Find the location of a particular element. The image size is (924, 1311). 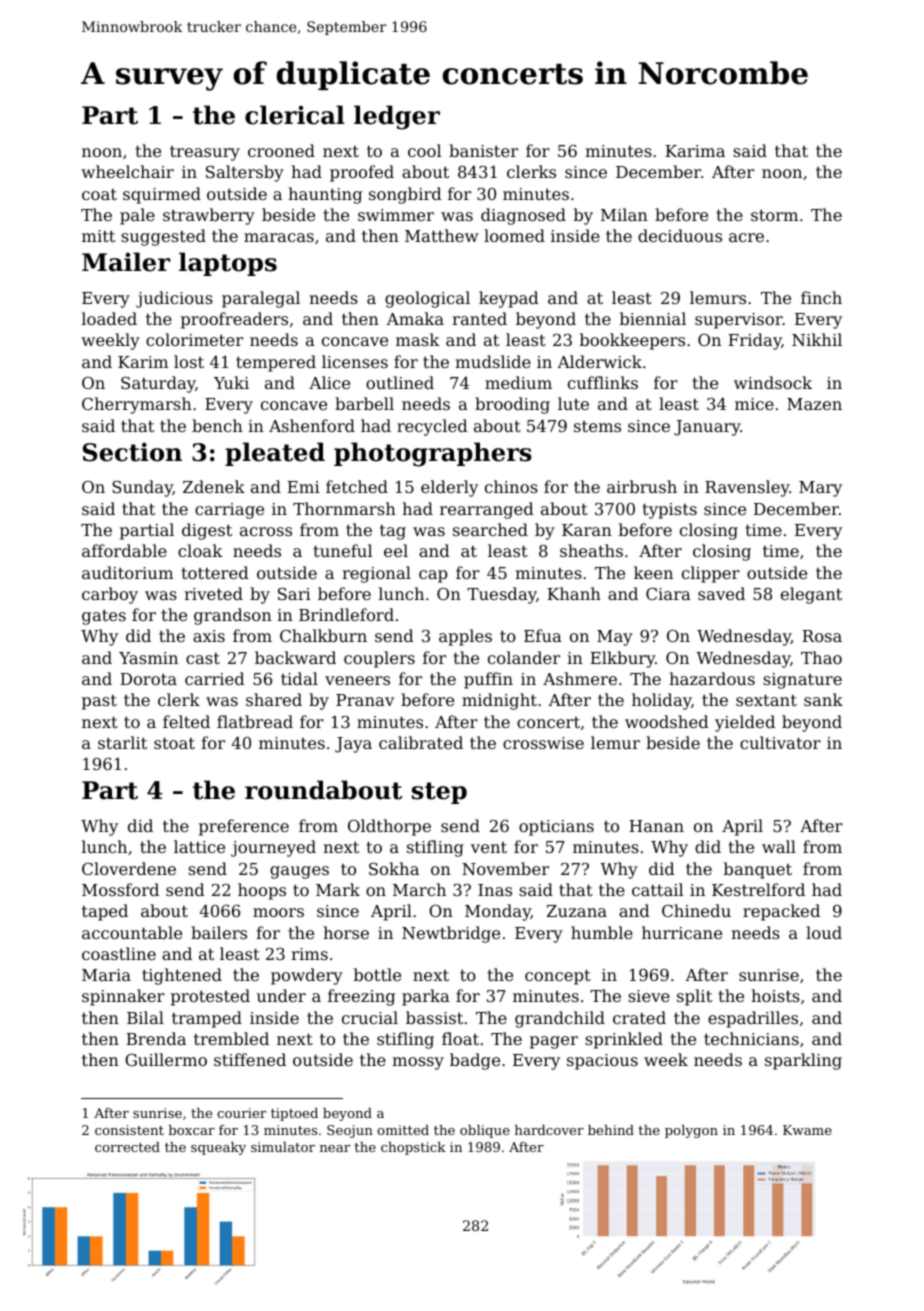

acre is located at coordinates (746, 237).
